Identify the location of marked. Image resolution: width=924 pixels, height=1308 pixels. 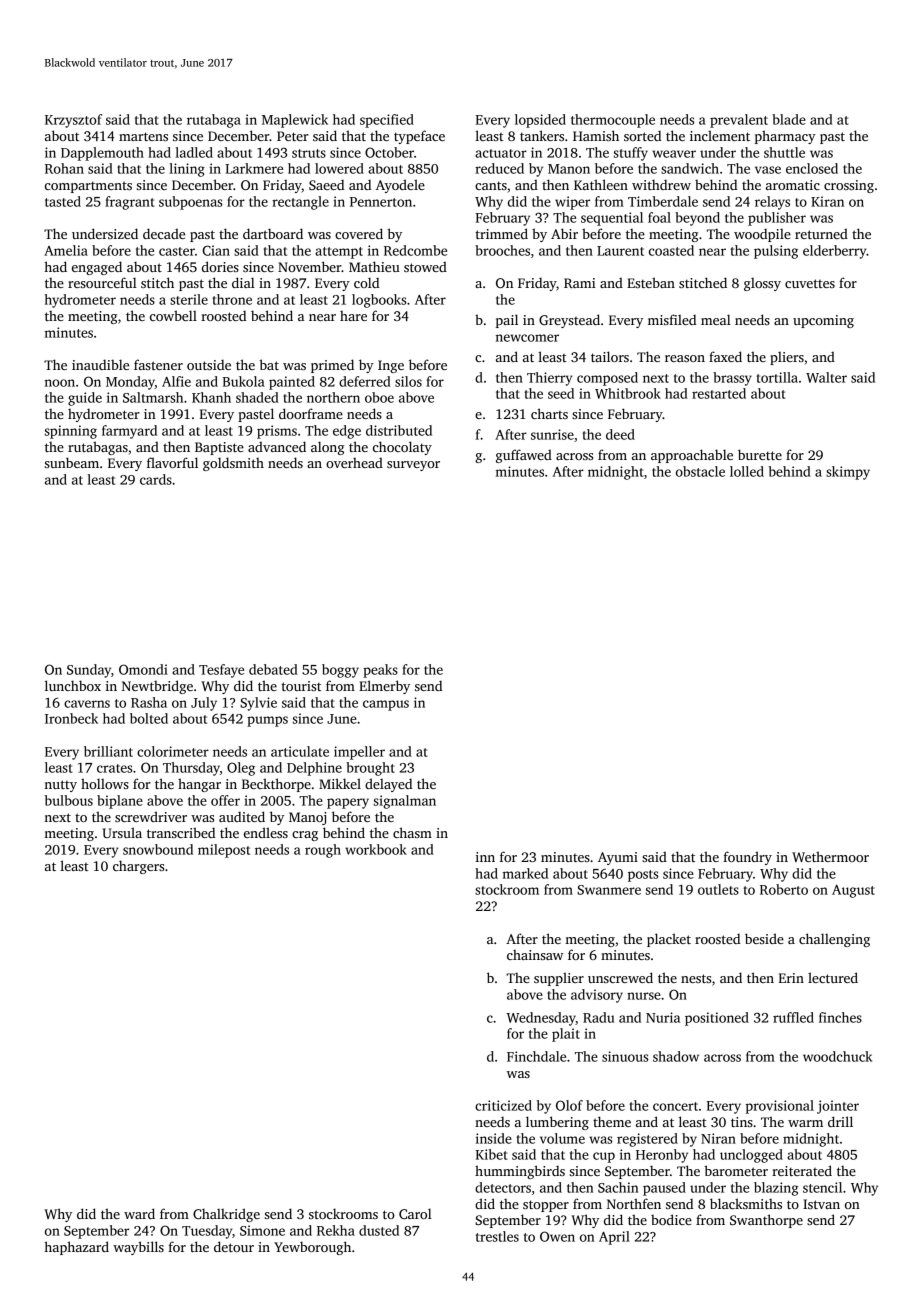
(525, 873).
